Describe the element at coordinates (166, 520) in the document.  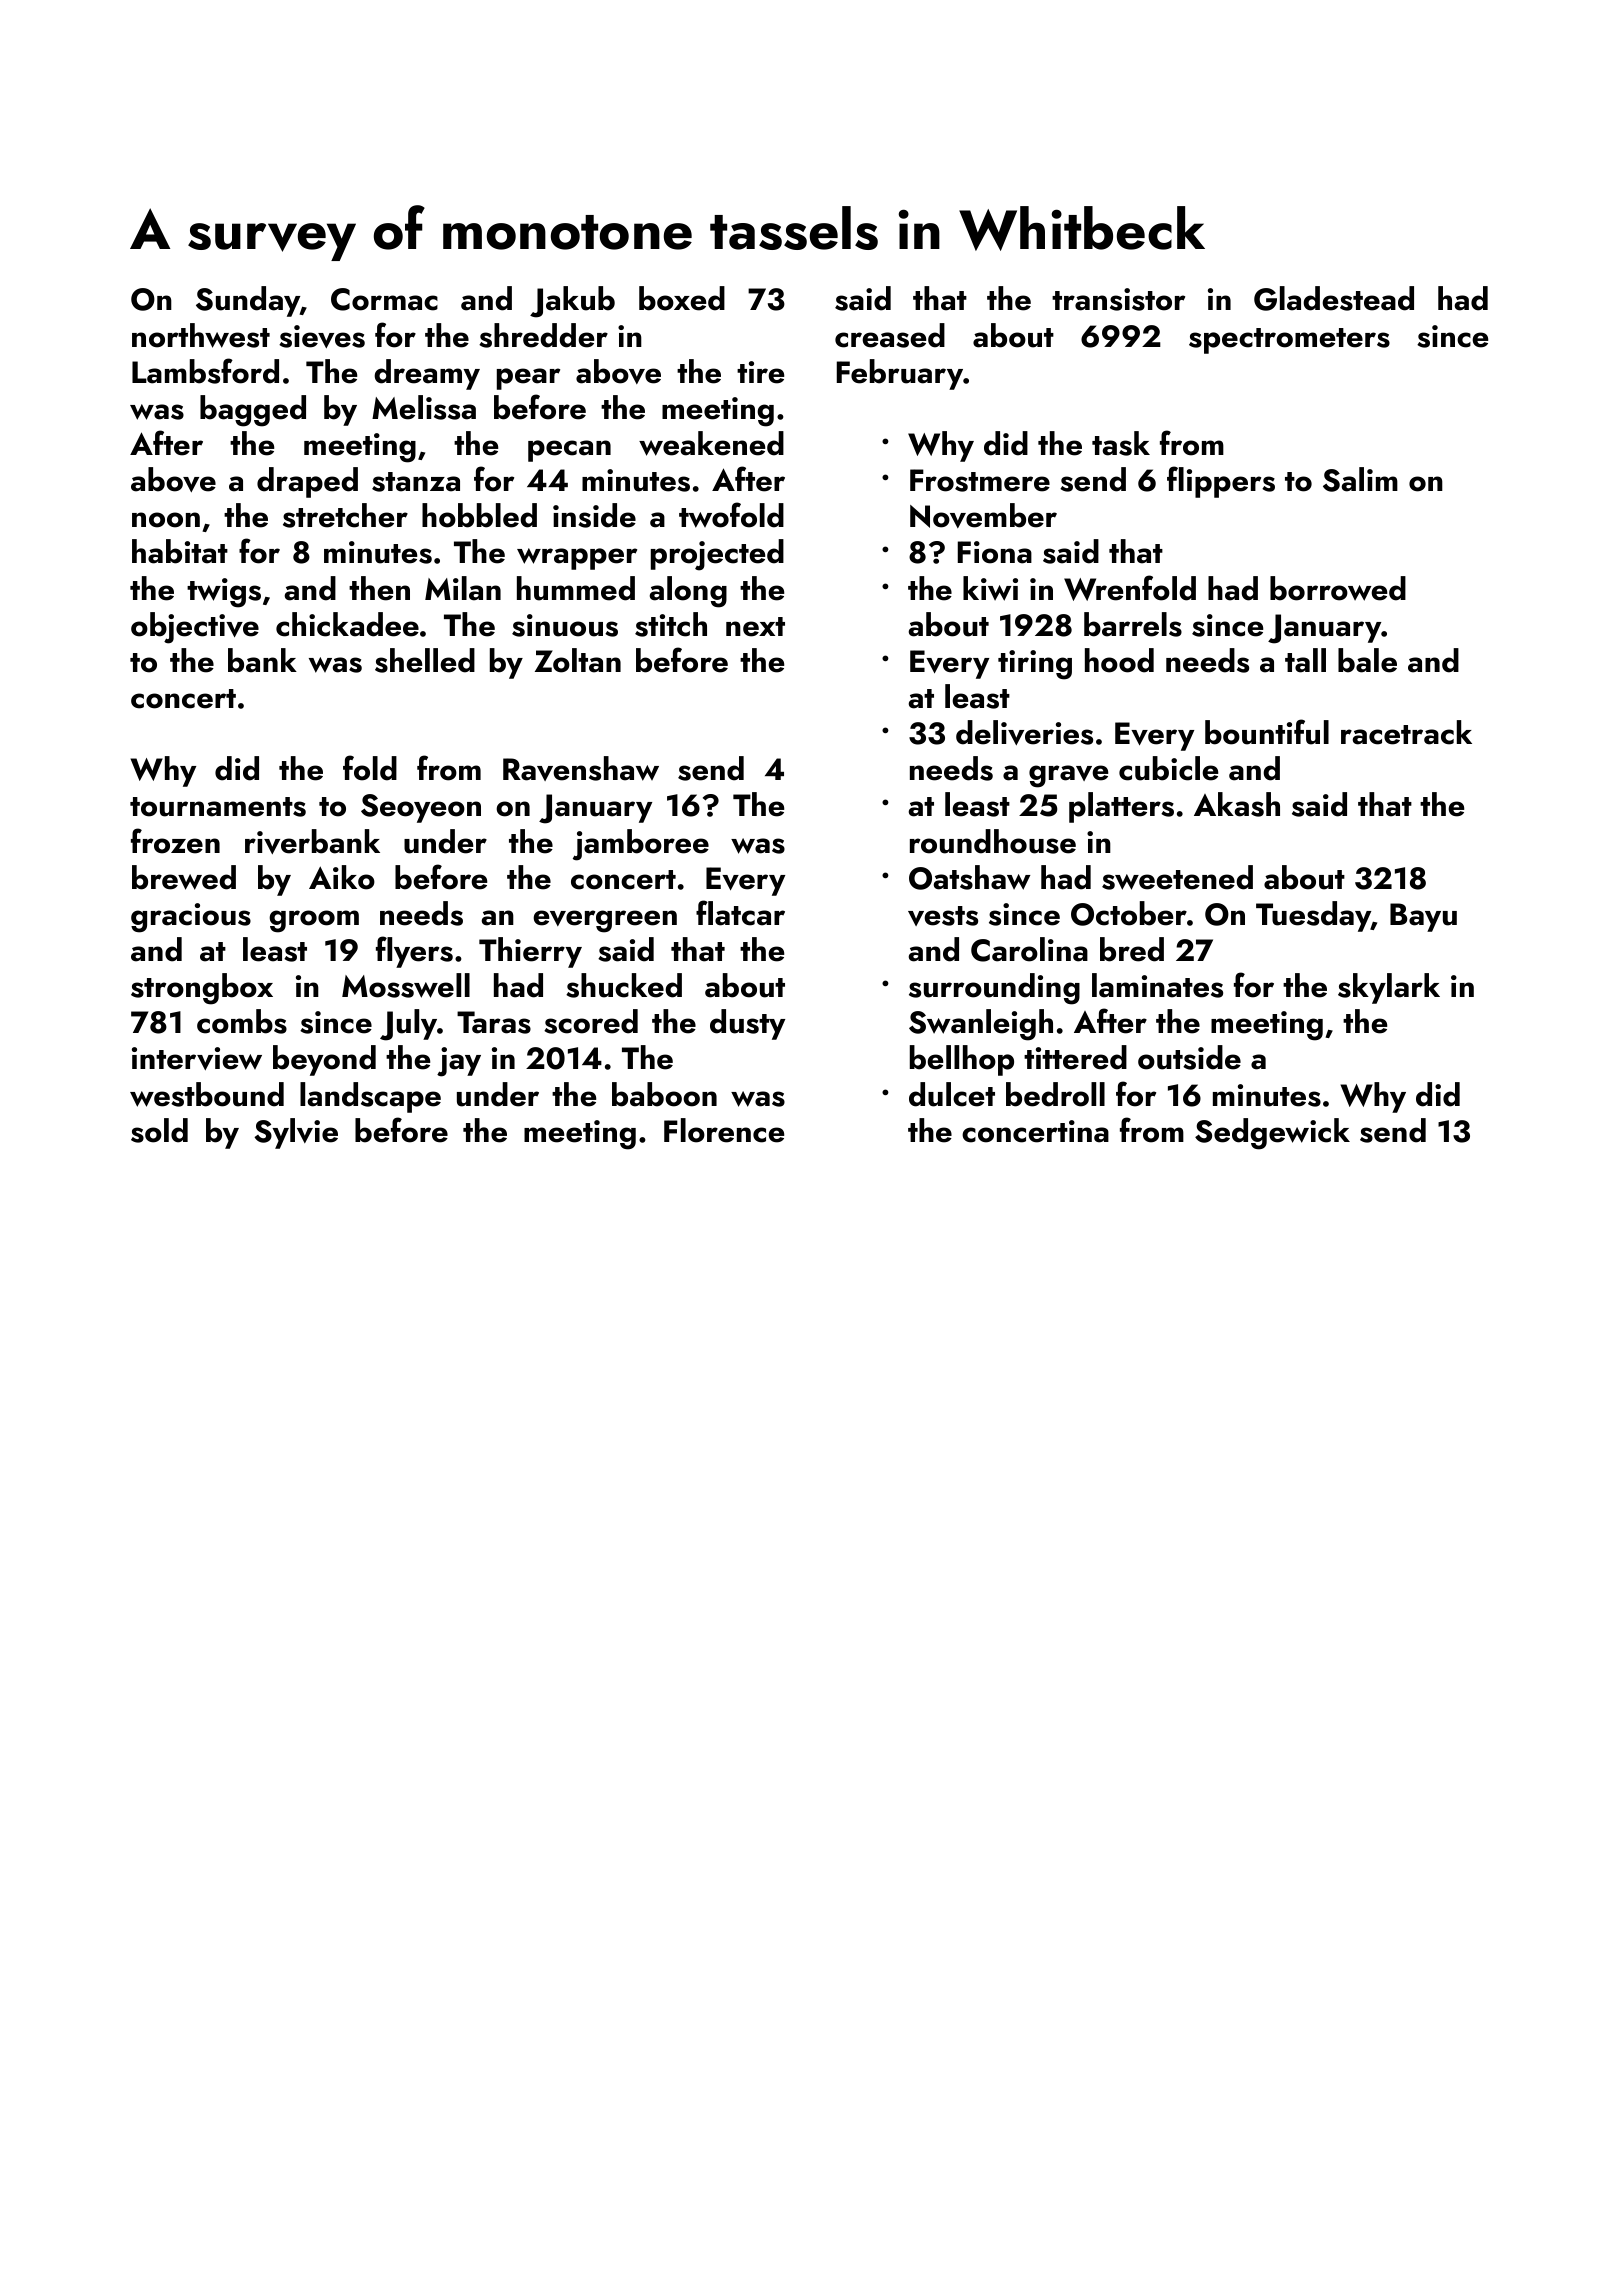
I see `noon` at that location.
